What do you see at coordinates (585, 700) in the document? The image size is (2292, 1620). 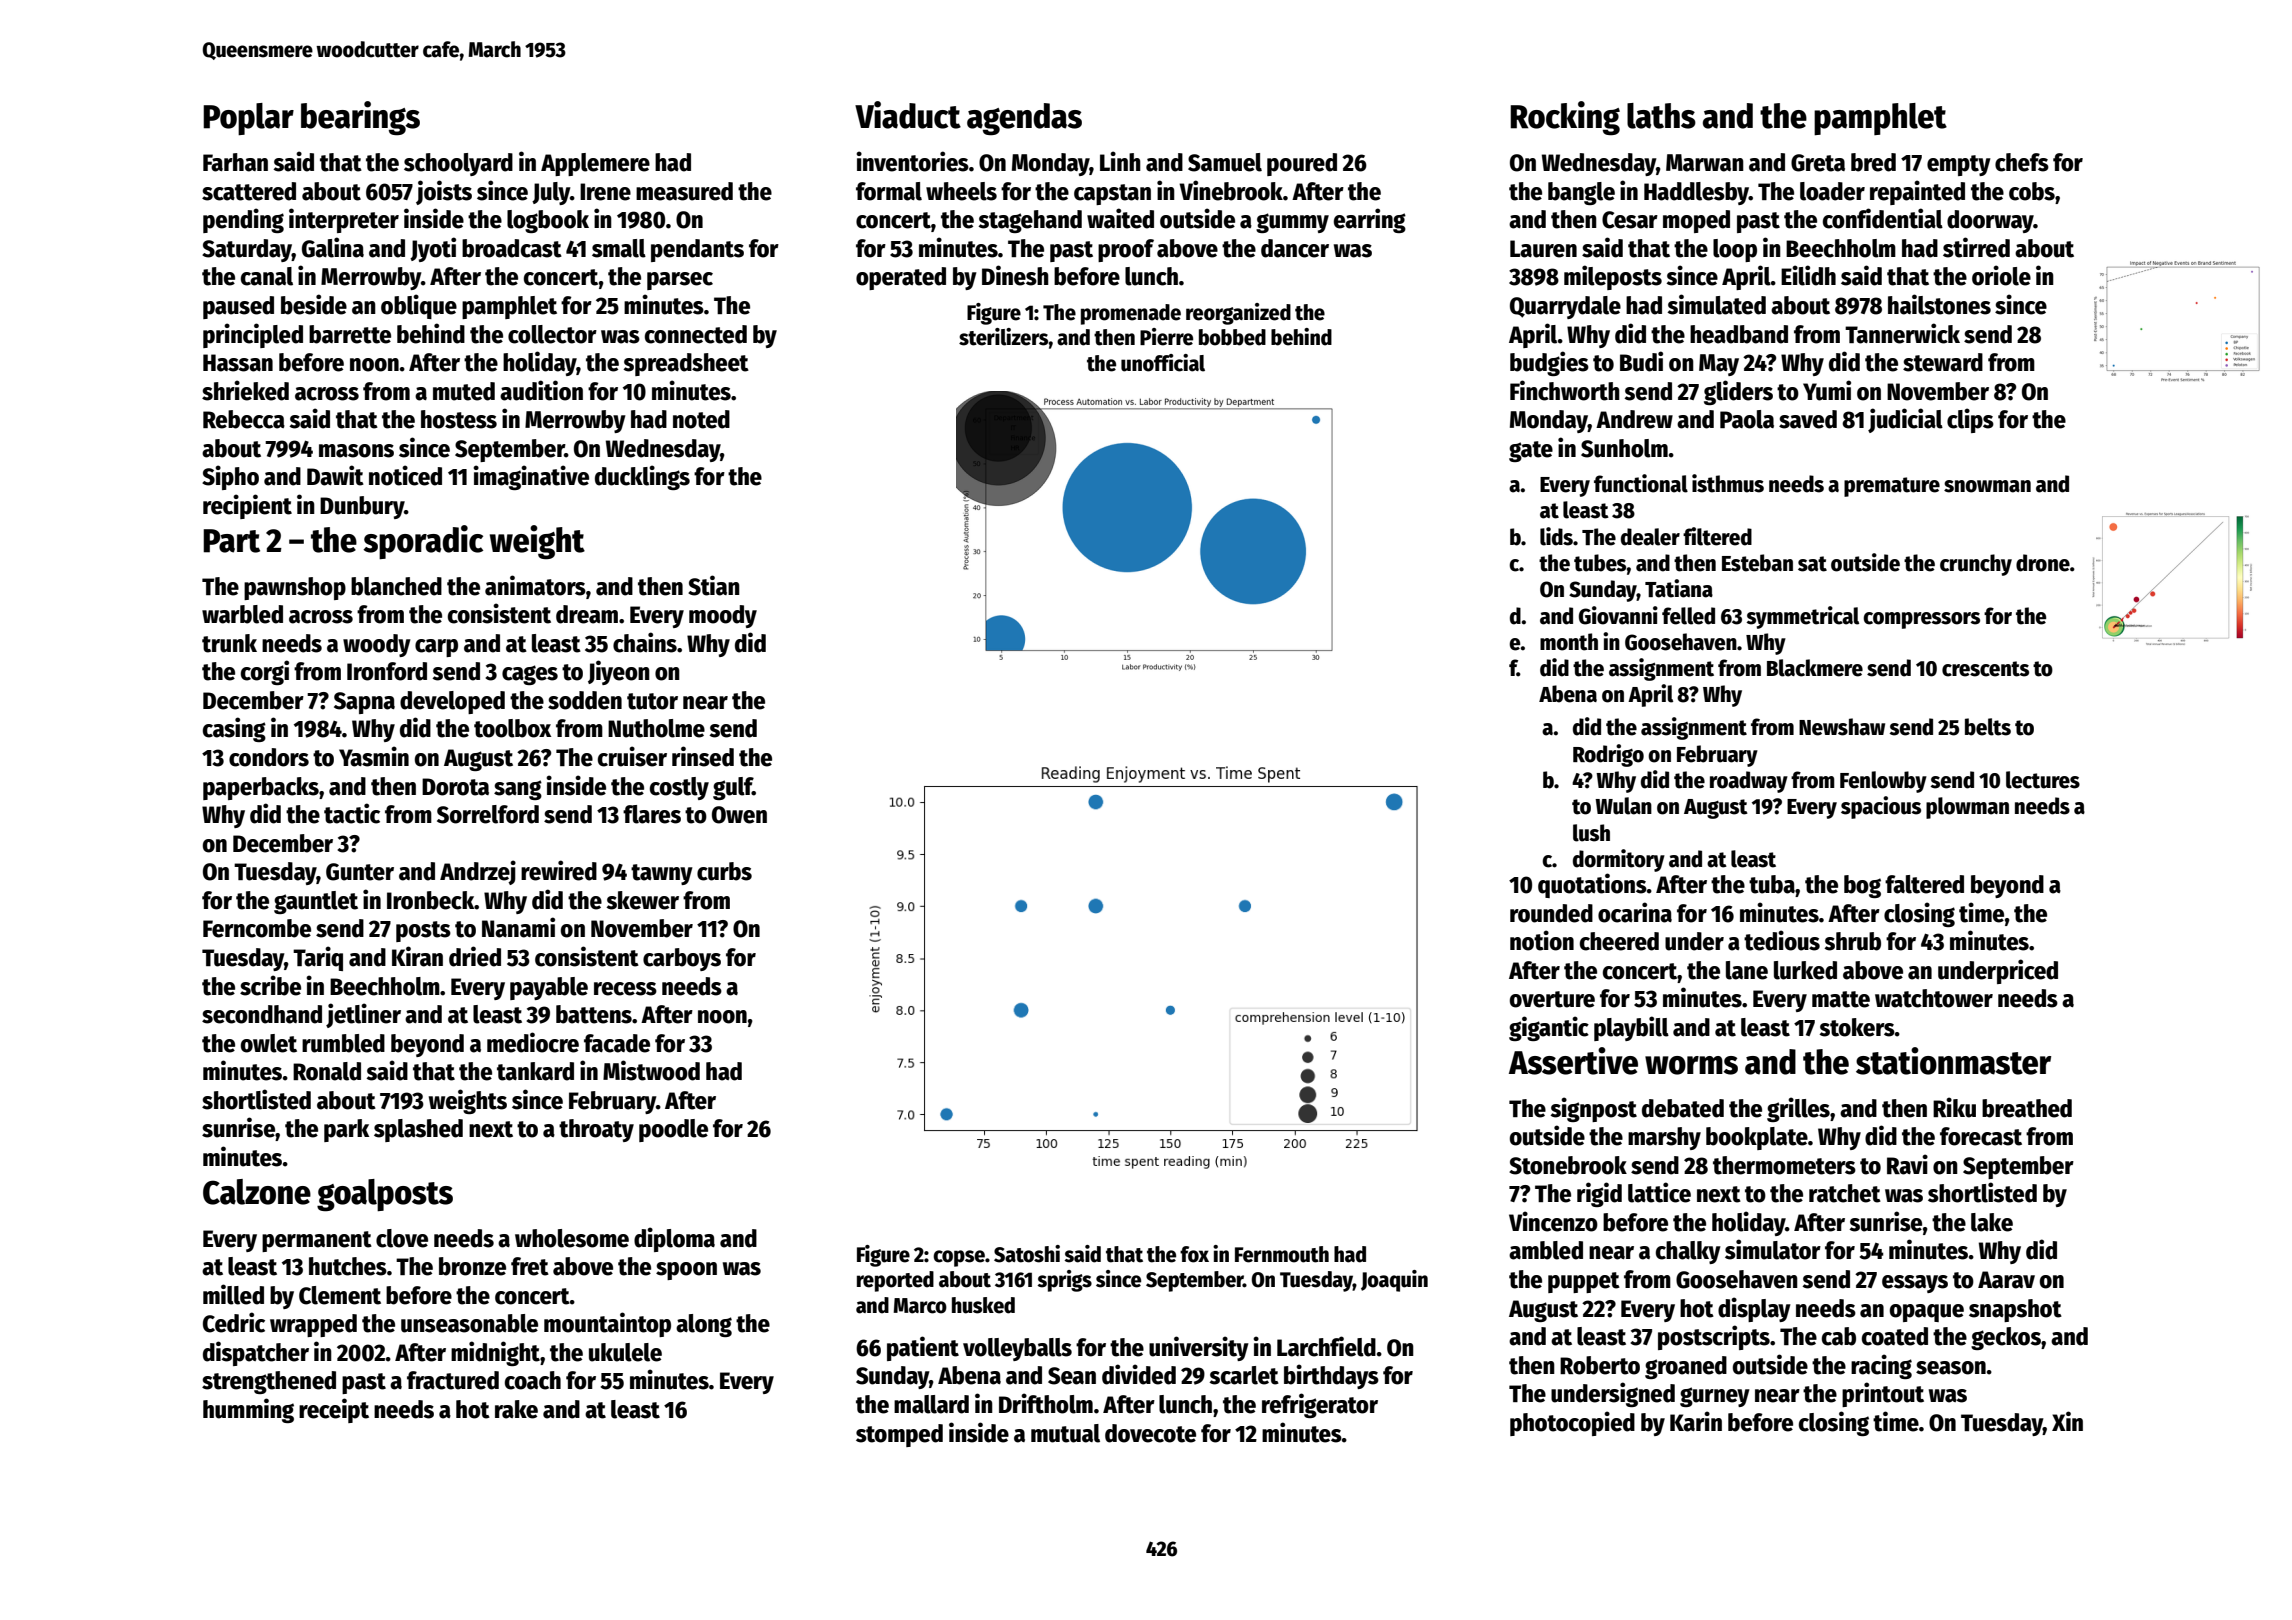 I see `sodden` at bounding box center [585, 700].
